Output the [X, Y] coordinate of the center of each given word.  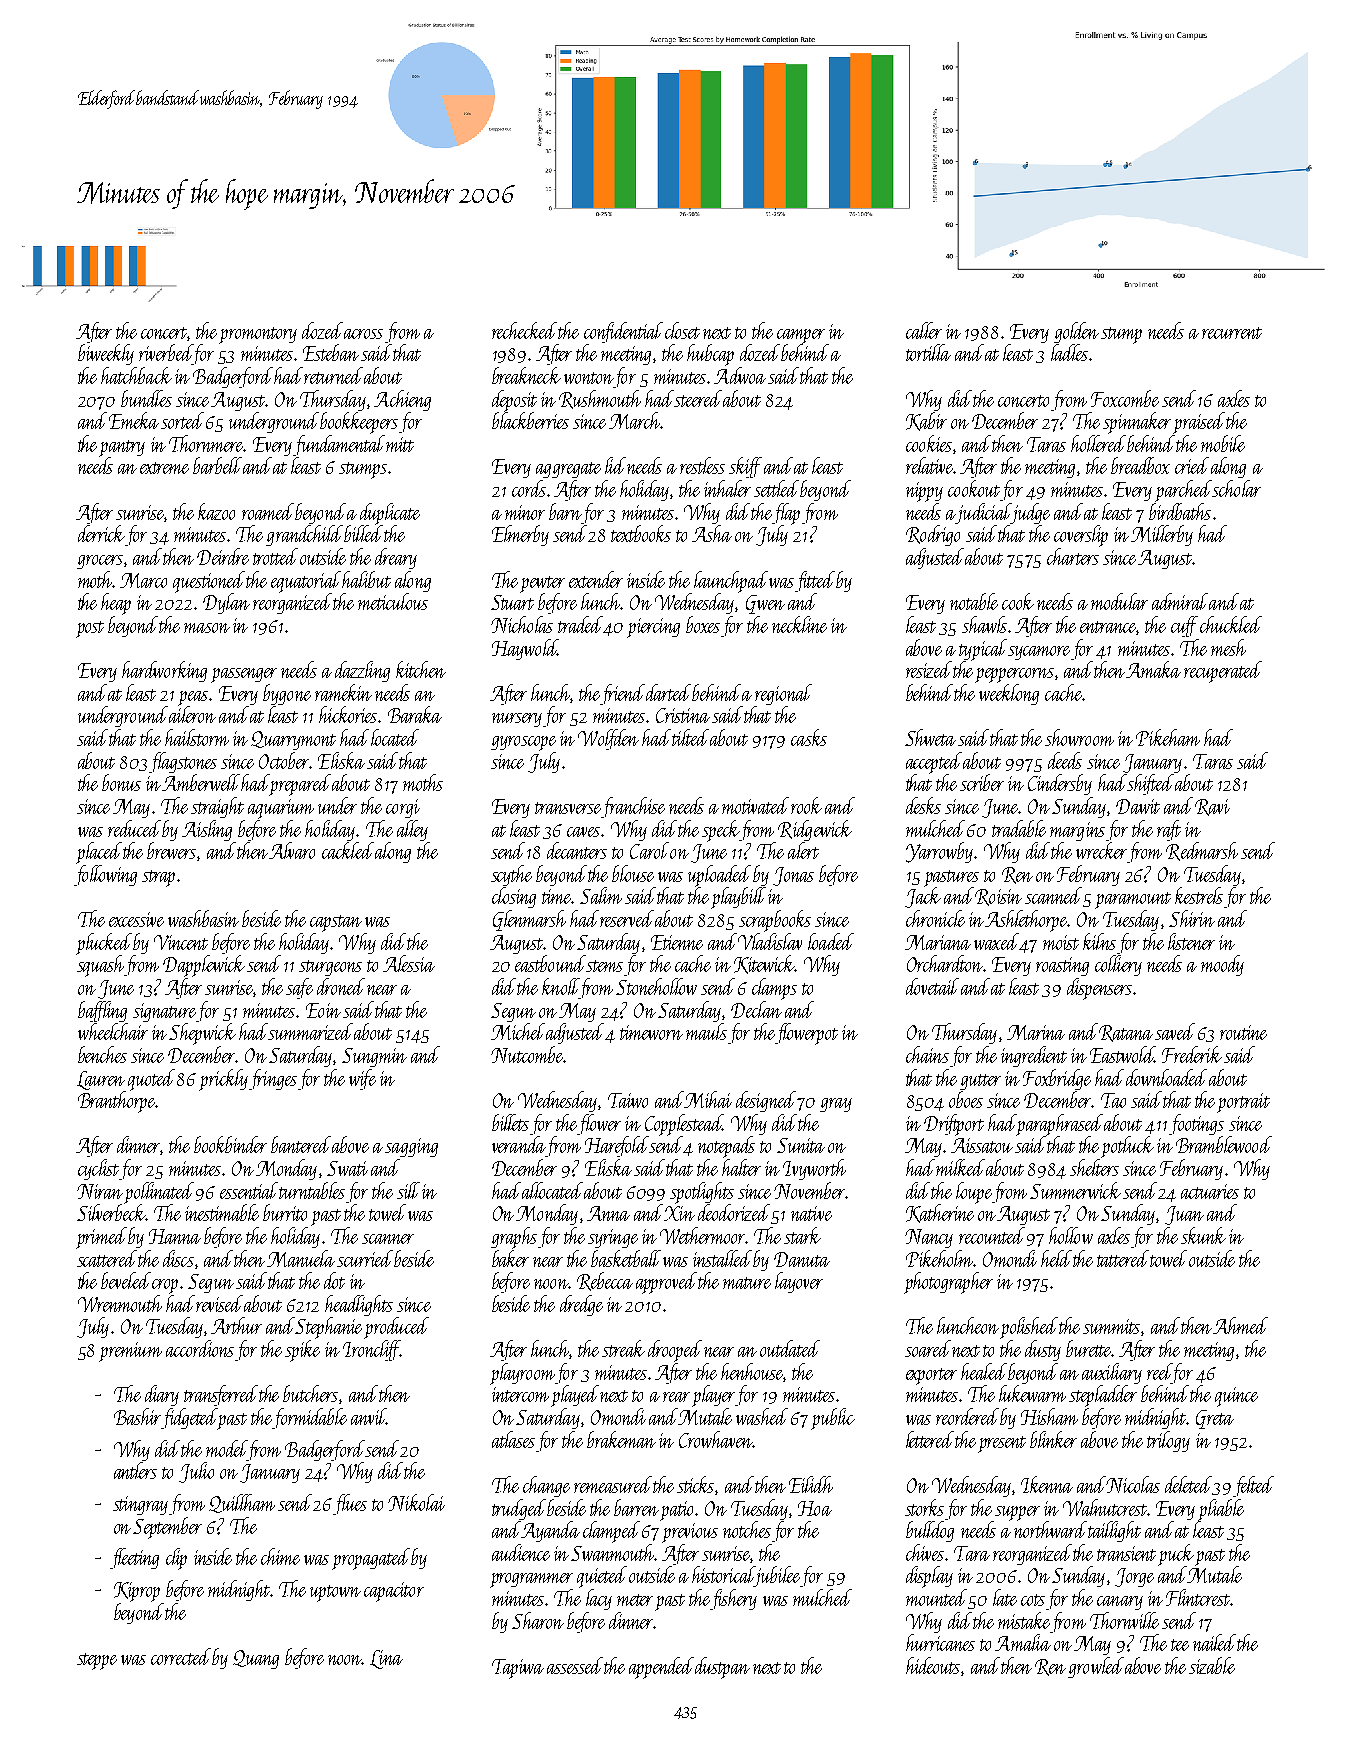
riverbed [166, 352]
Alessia [409, 963]
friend [622, 694]
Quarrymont [293, 740]
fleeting [134, 1558]
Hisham [1049, 1416]
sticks [695, 1484]
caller [924, 330]
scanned [1053, 895]
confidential [623, 332]
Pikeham [1168, 737]
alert [803, 850]
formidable [310, 1418]
